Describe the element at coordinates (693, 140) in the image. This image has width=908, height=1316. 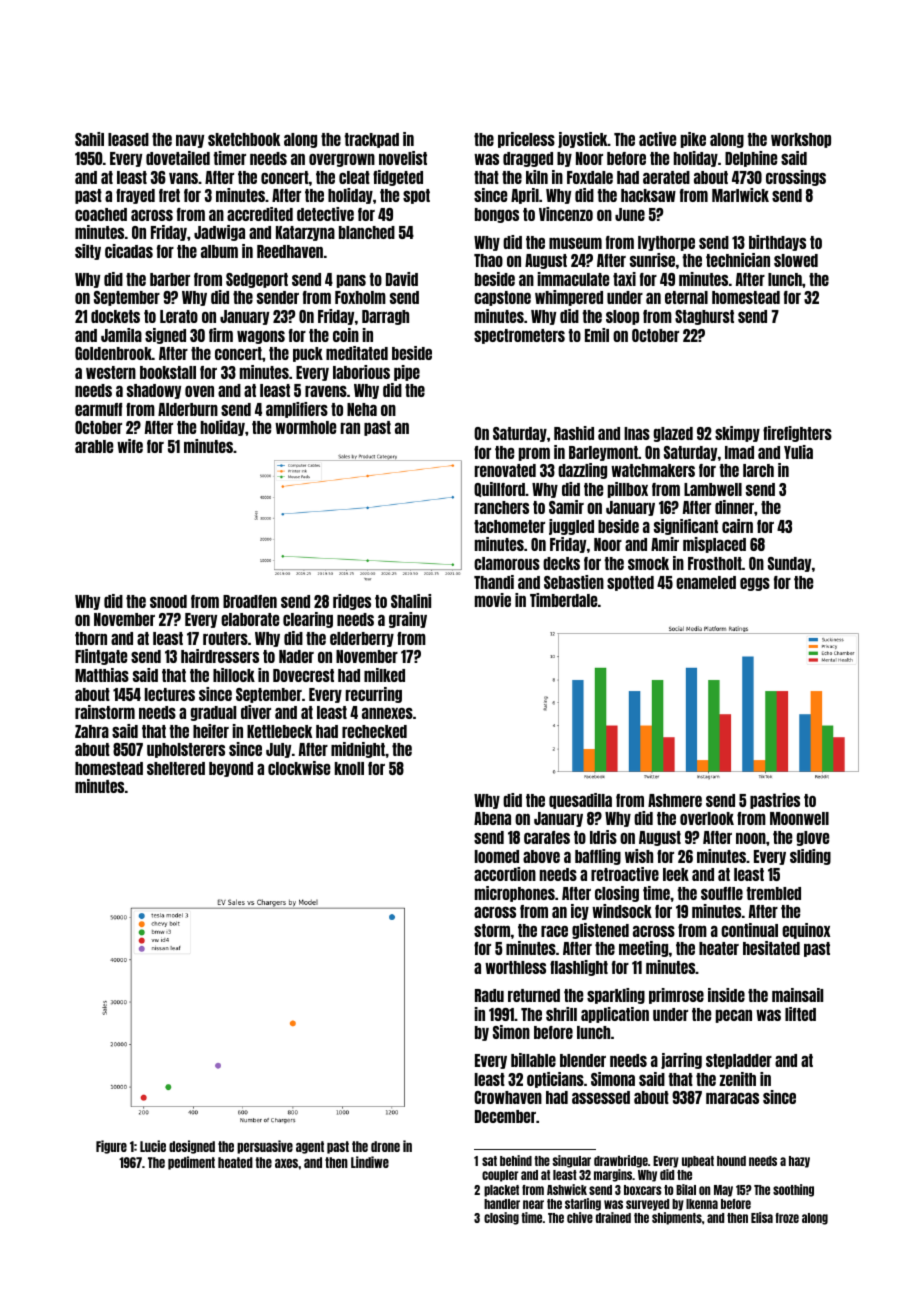
I see `pike` at that location.
